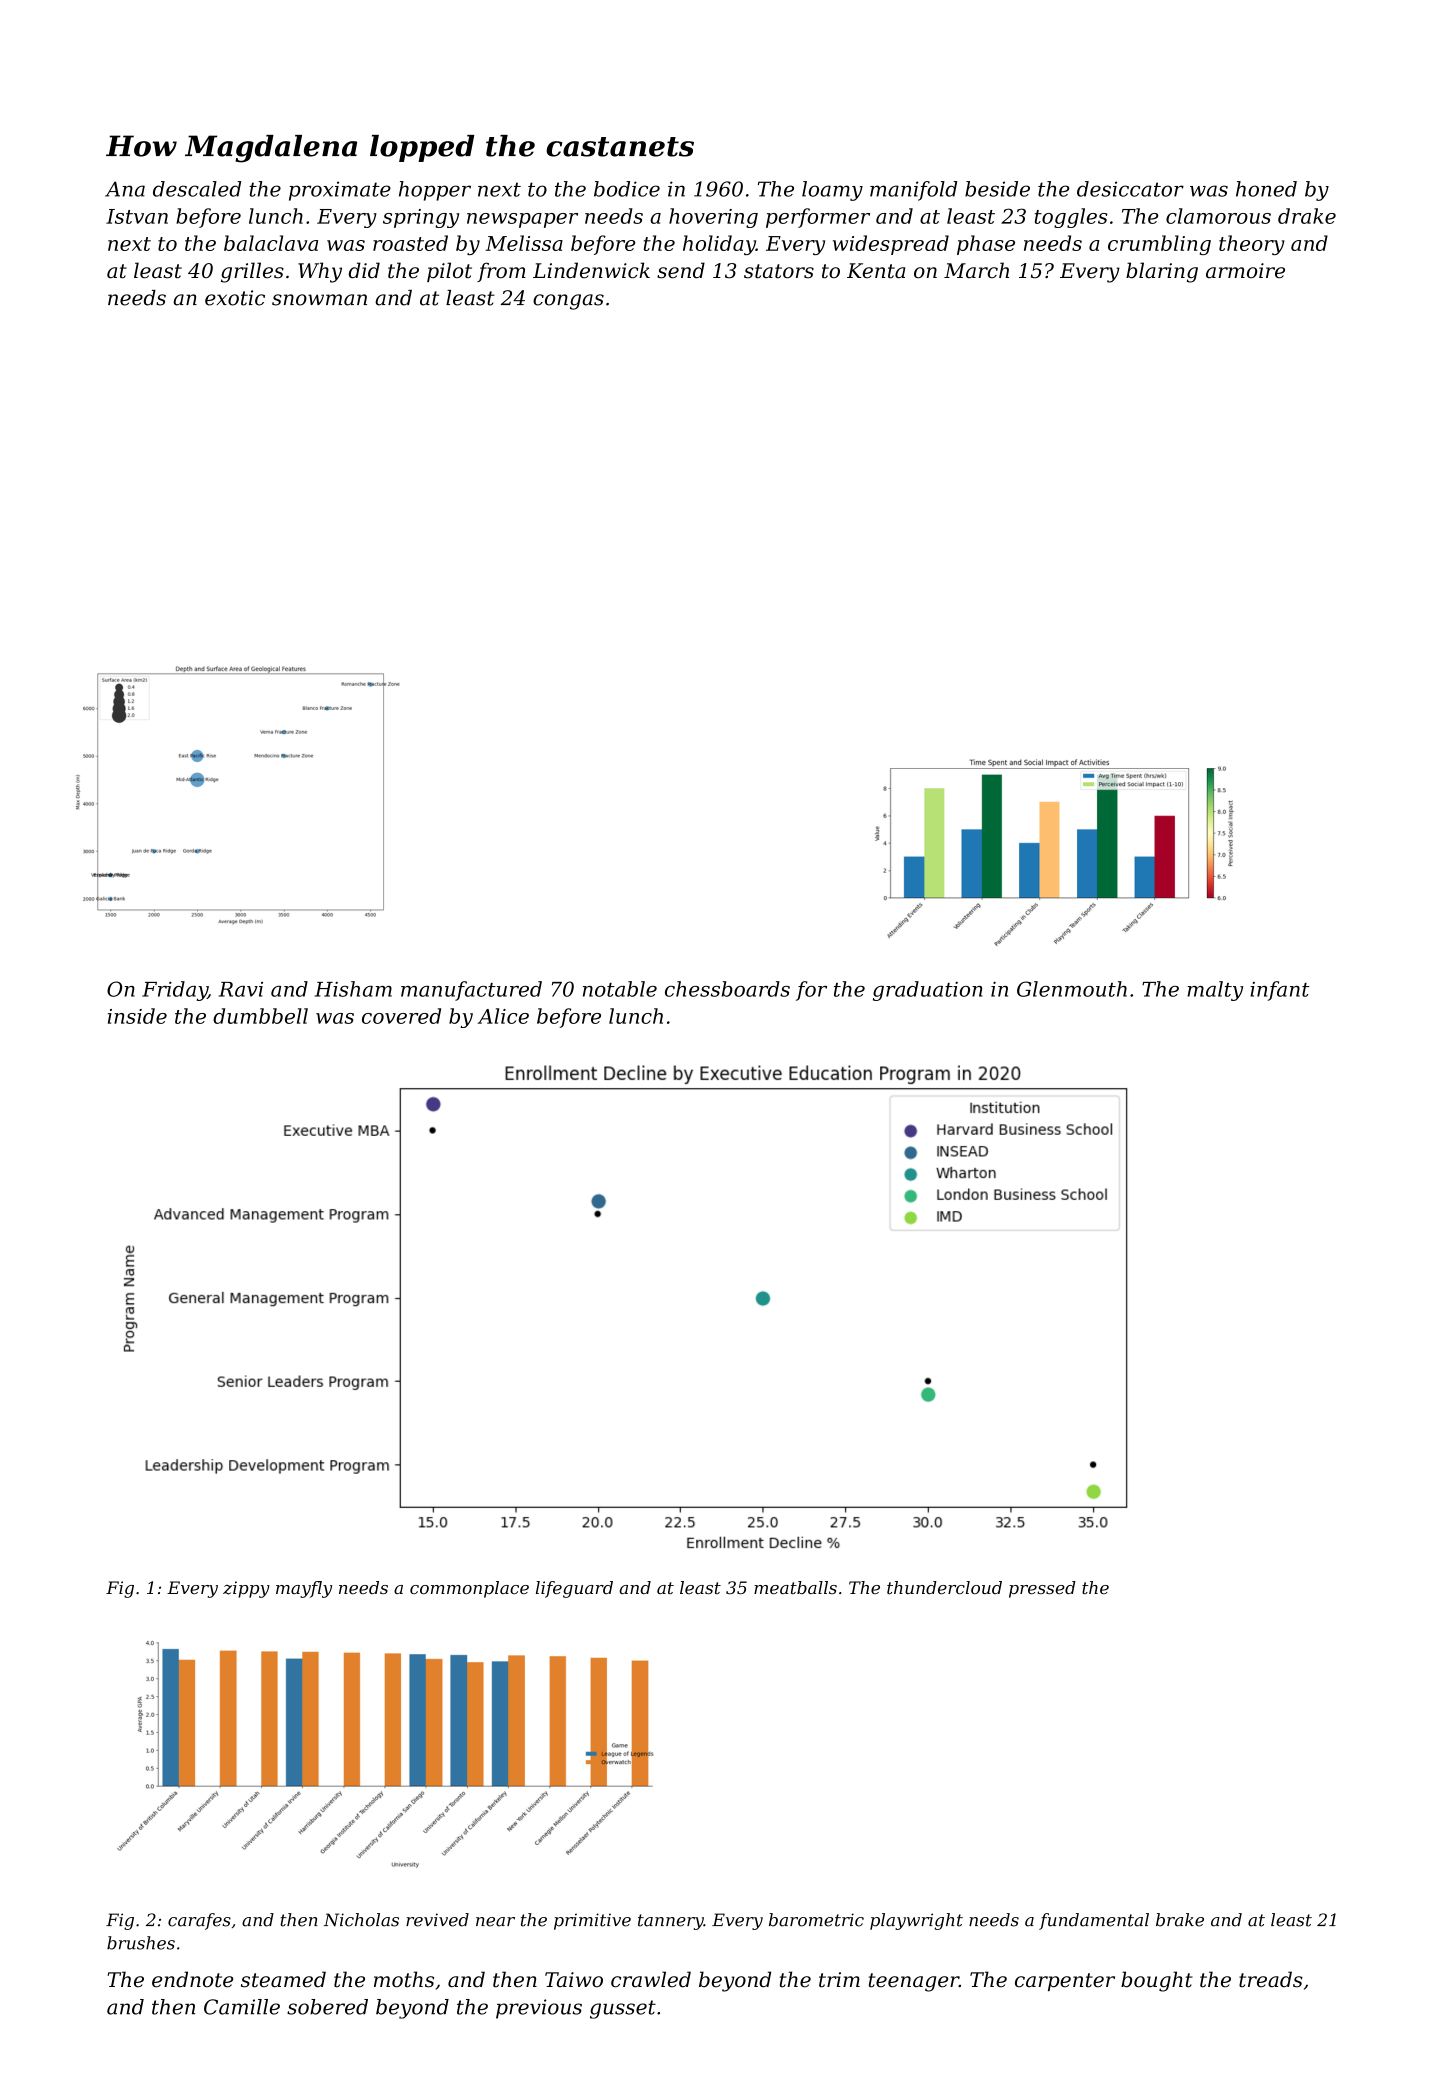 The image size is (1450, 2100). Describe the element at coordinates (876, 271) in the screenshot. I see `Kenta` at that location.
